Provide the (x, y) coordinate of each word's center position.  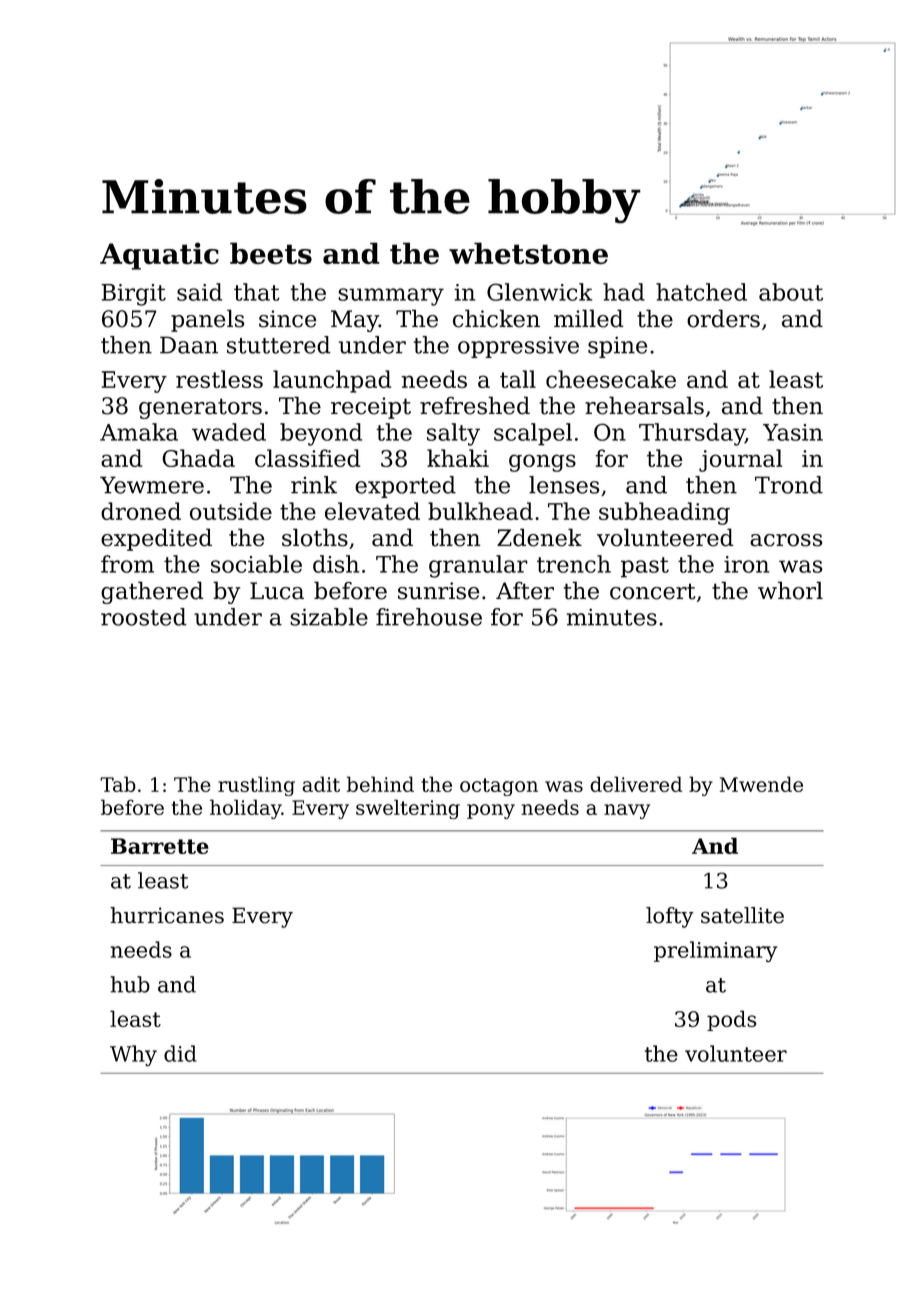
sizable (329, 617)
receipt (371, 408)
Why (133, 1056)
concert (653, 592)
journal (740, 460)
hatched (701, 292)
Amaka (139, 432)
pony (491, 811)
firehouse (429, 617)
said (199, 292)
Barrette (160, 846)
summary (391, 297)
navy (627, 811)
